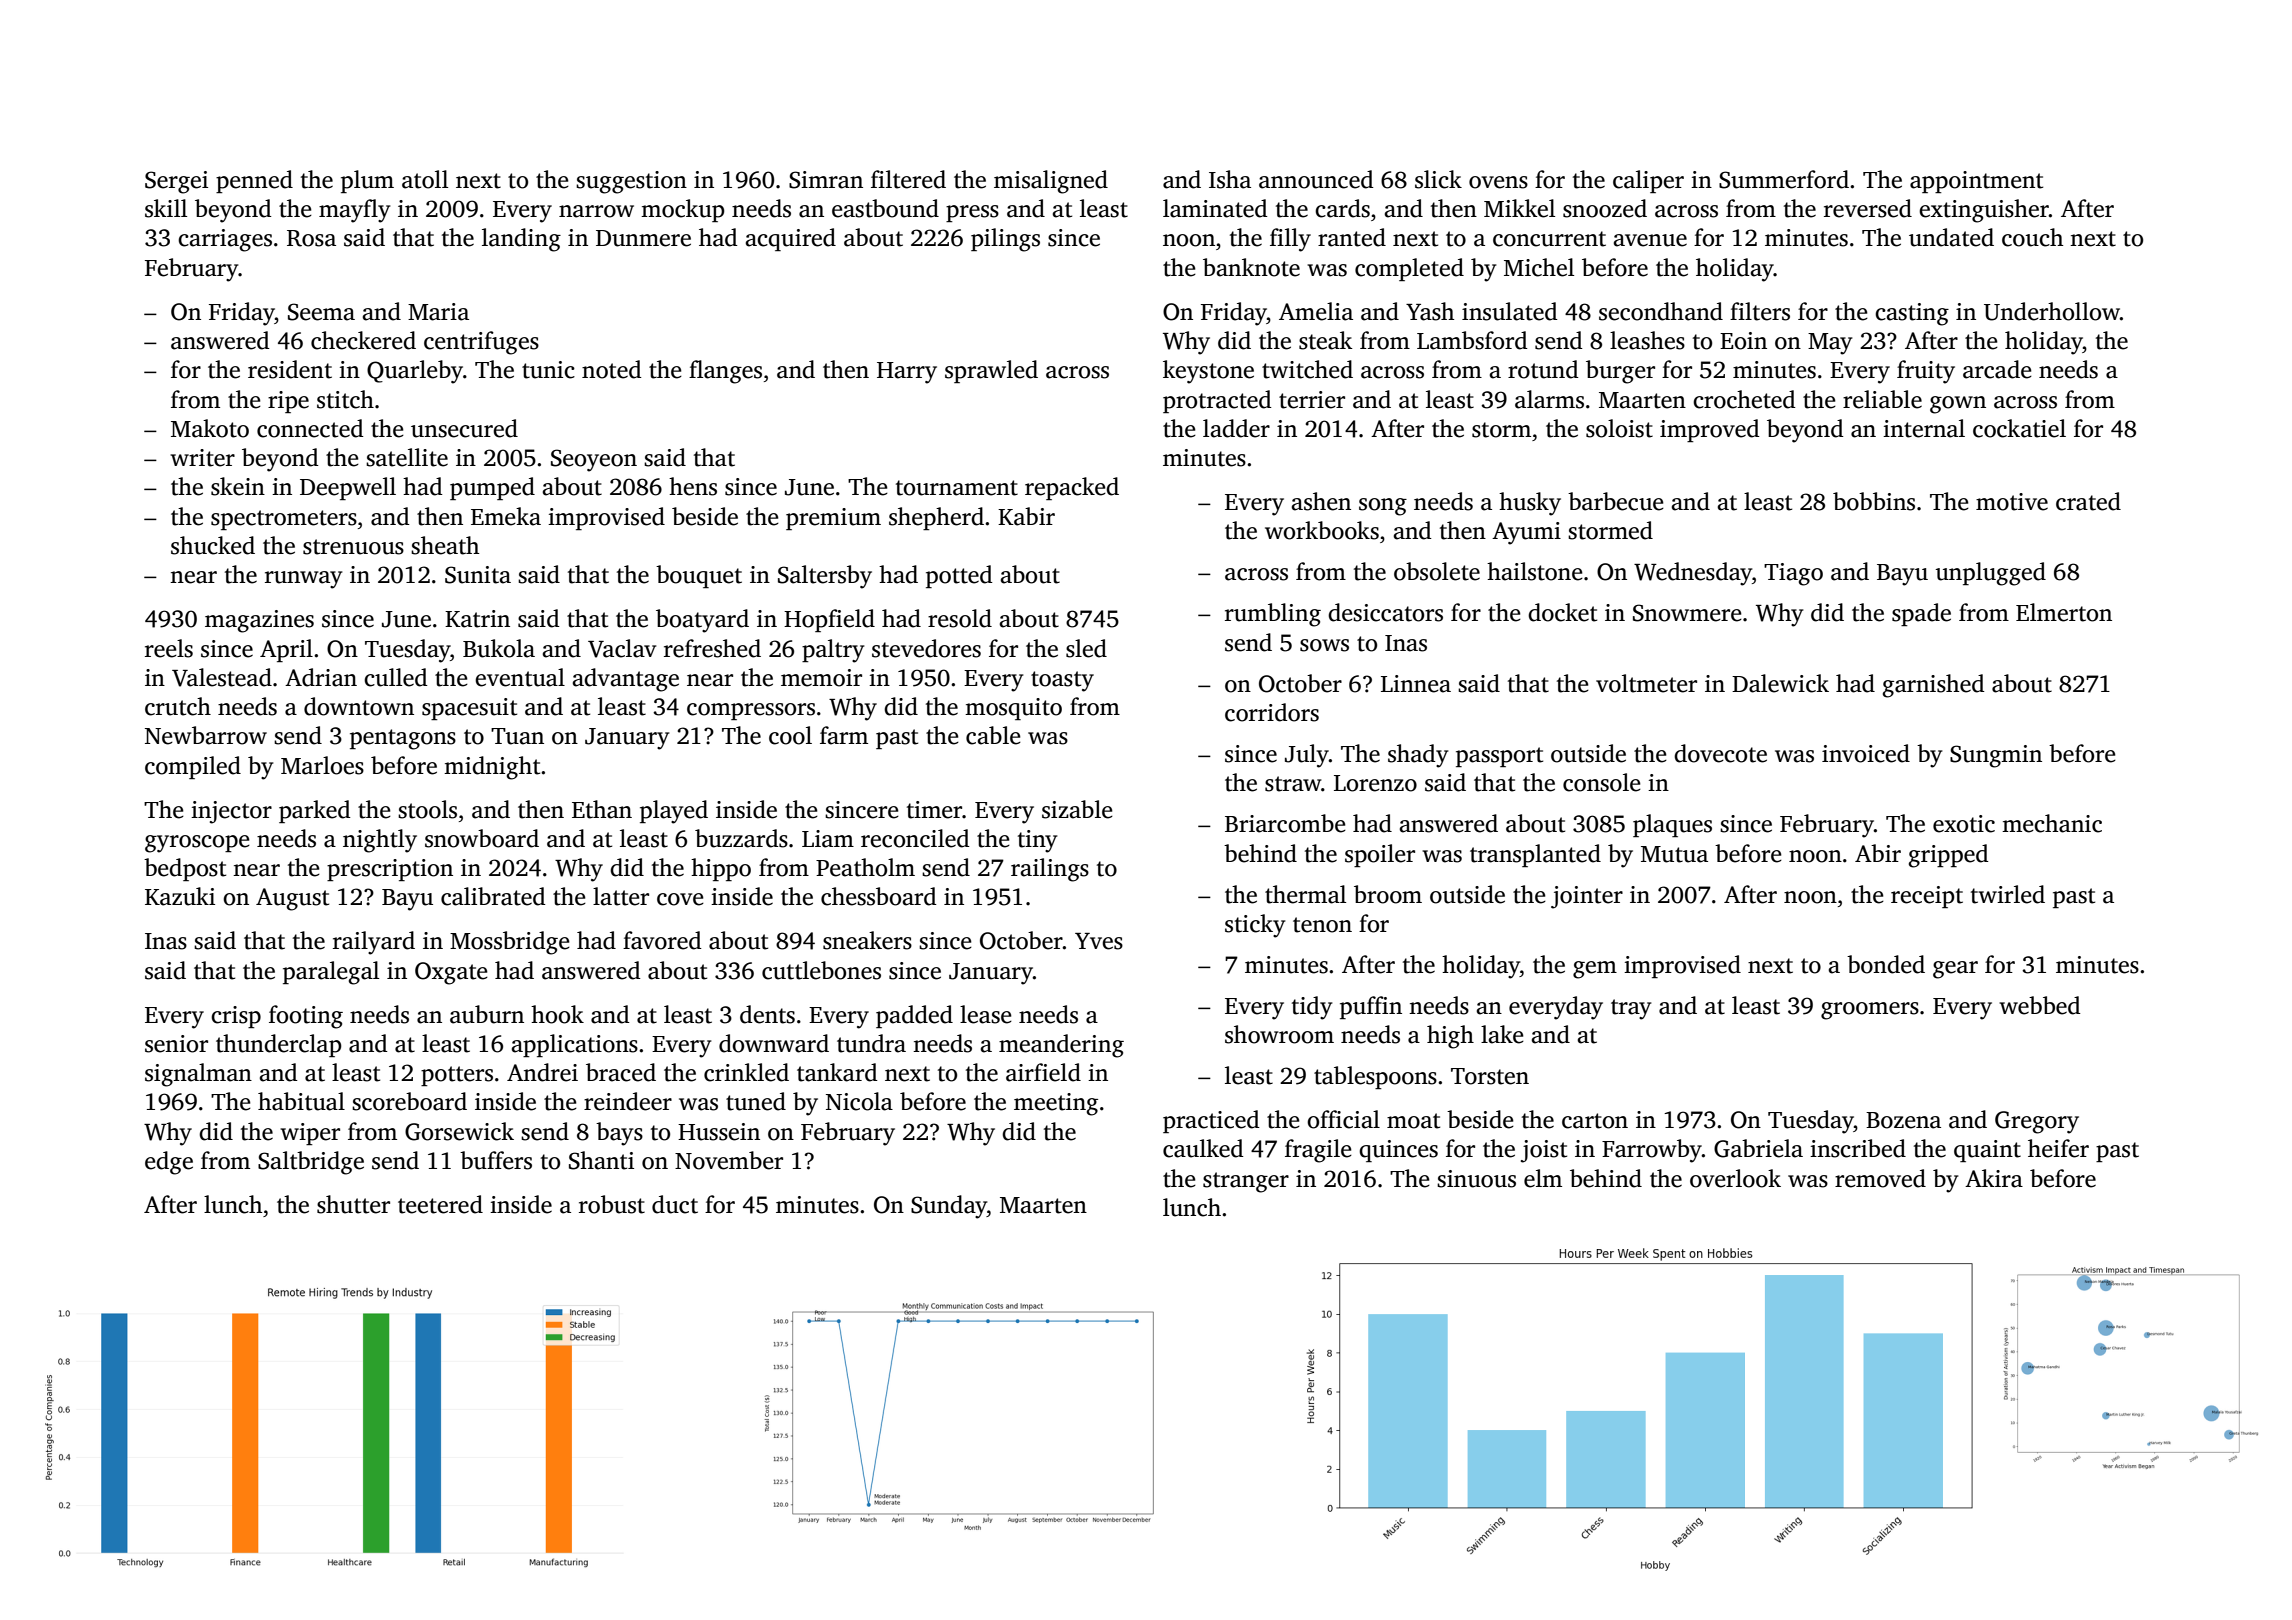 Image resolution: width=2292 pixels, height=1620 pixels. I want to click on Mutua, so click(1674, 854).
